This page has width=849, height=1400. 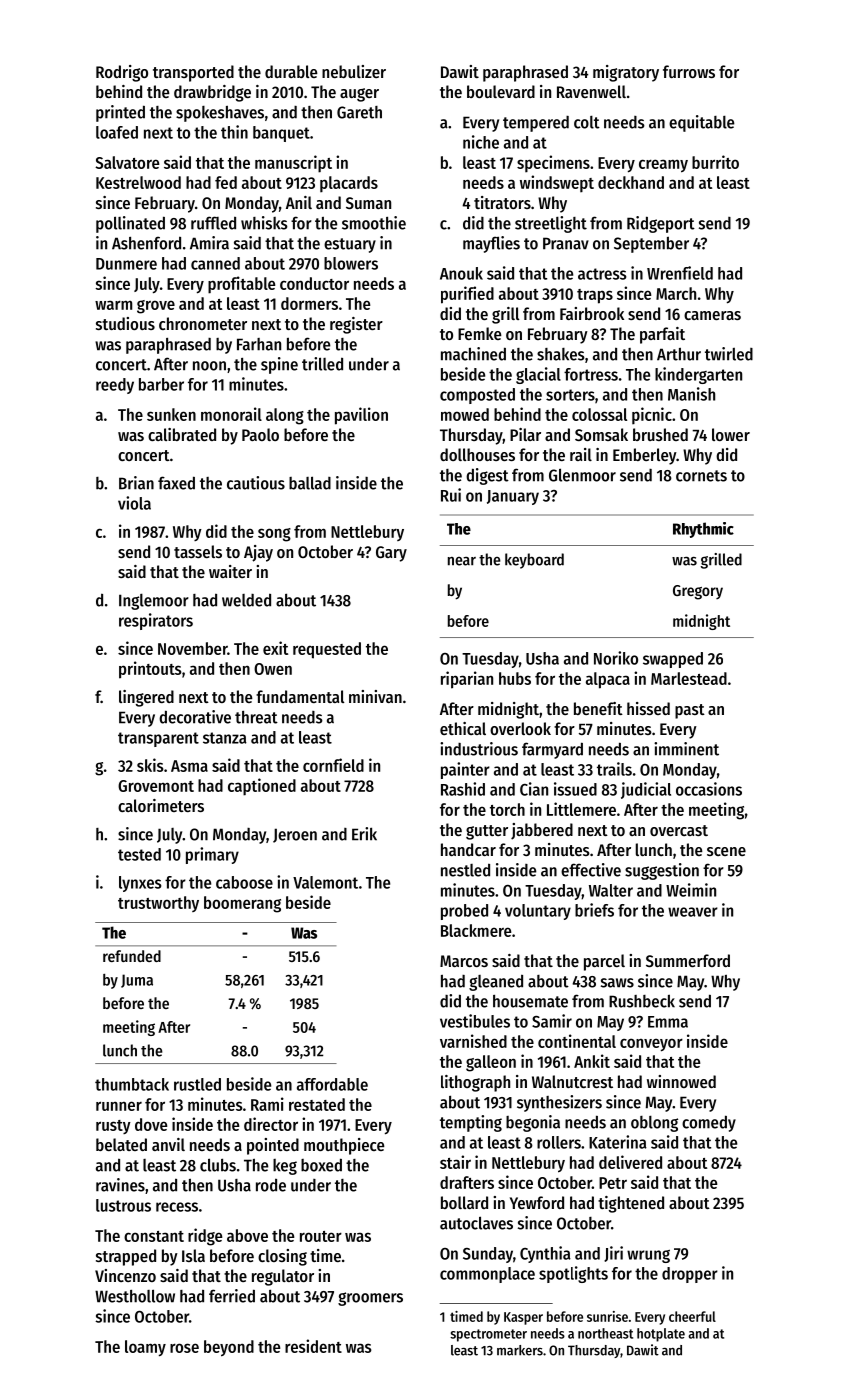 What do you see at coordinates (122, 73) in the page?
I see `Rodrigo` at bounding box center [122, 73].
